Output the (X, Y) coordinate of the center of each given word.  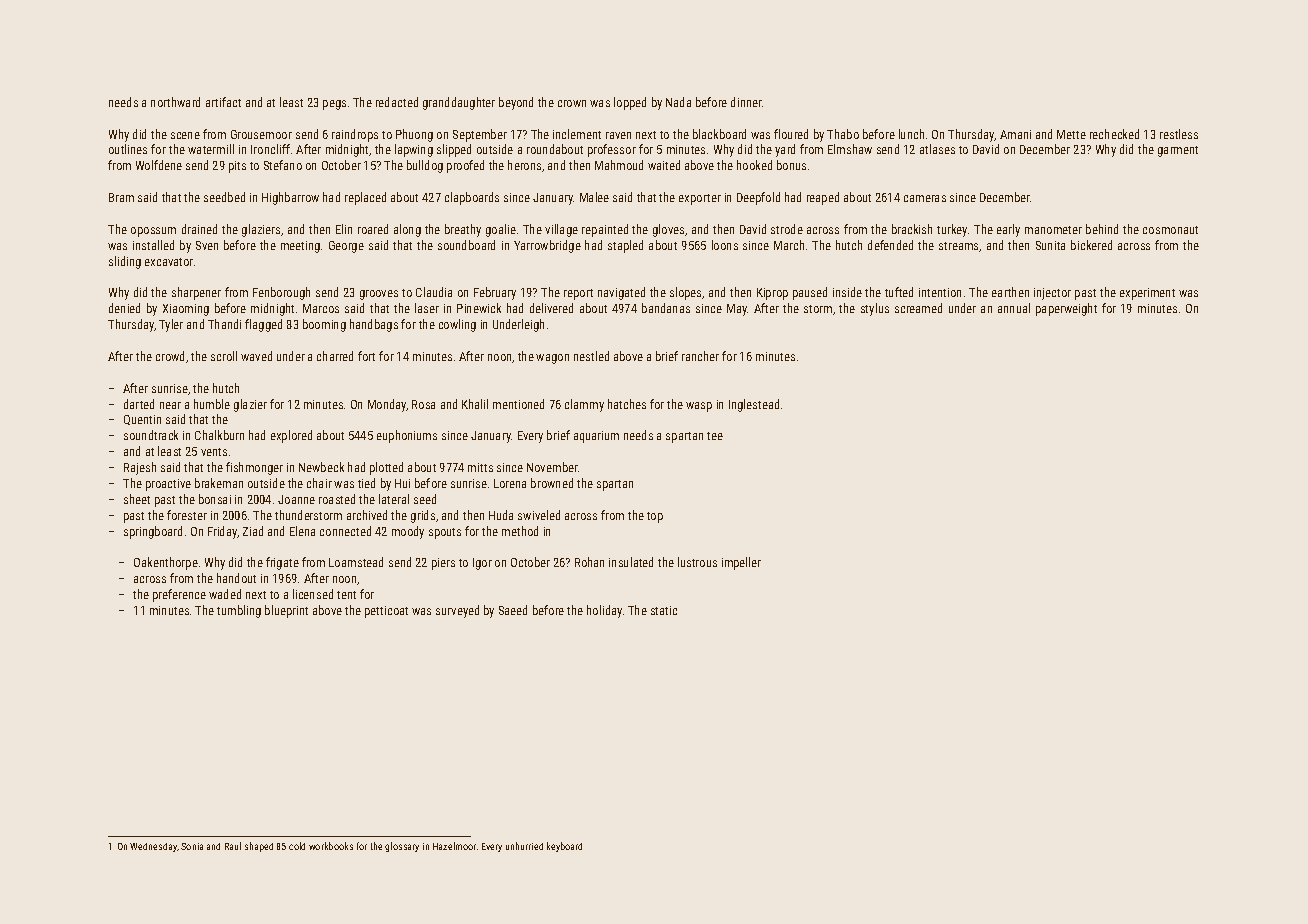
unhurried (524, 846)
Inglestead (754, 405)
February (495, 293)
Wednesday (153, 847)
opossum (153, 232)
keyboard (564, 847)
